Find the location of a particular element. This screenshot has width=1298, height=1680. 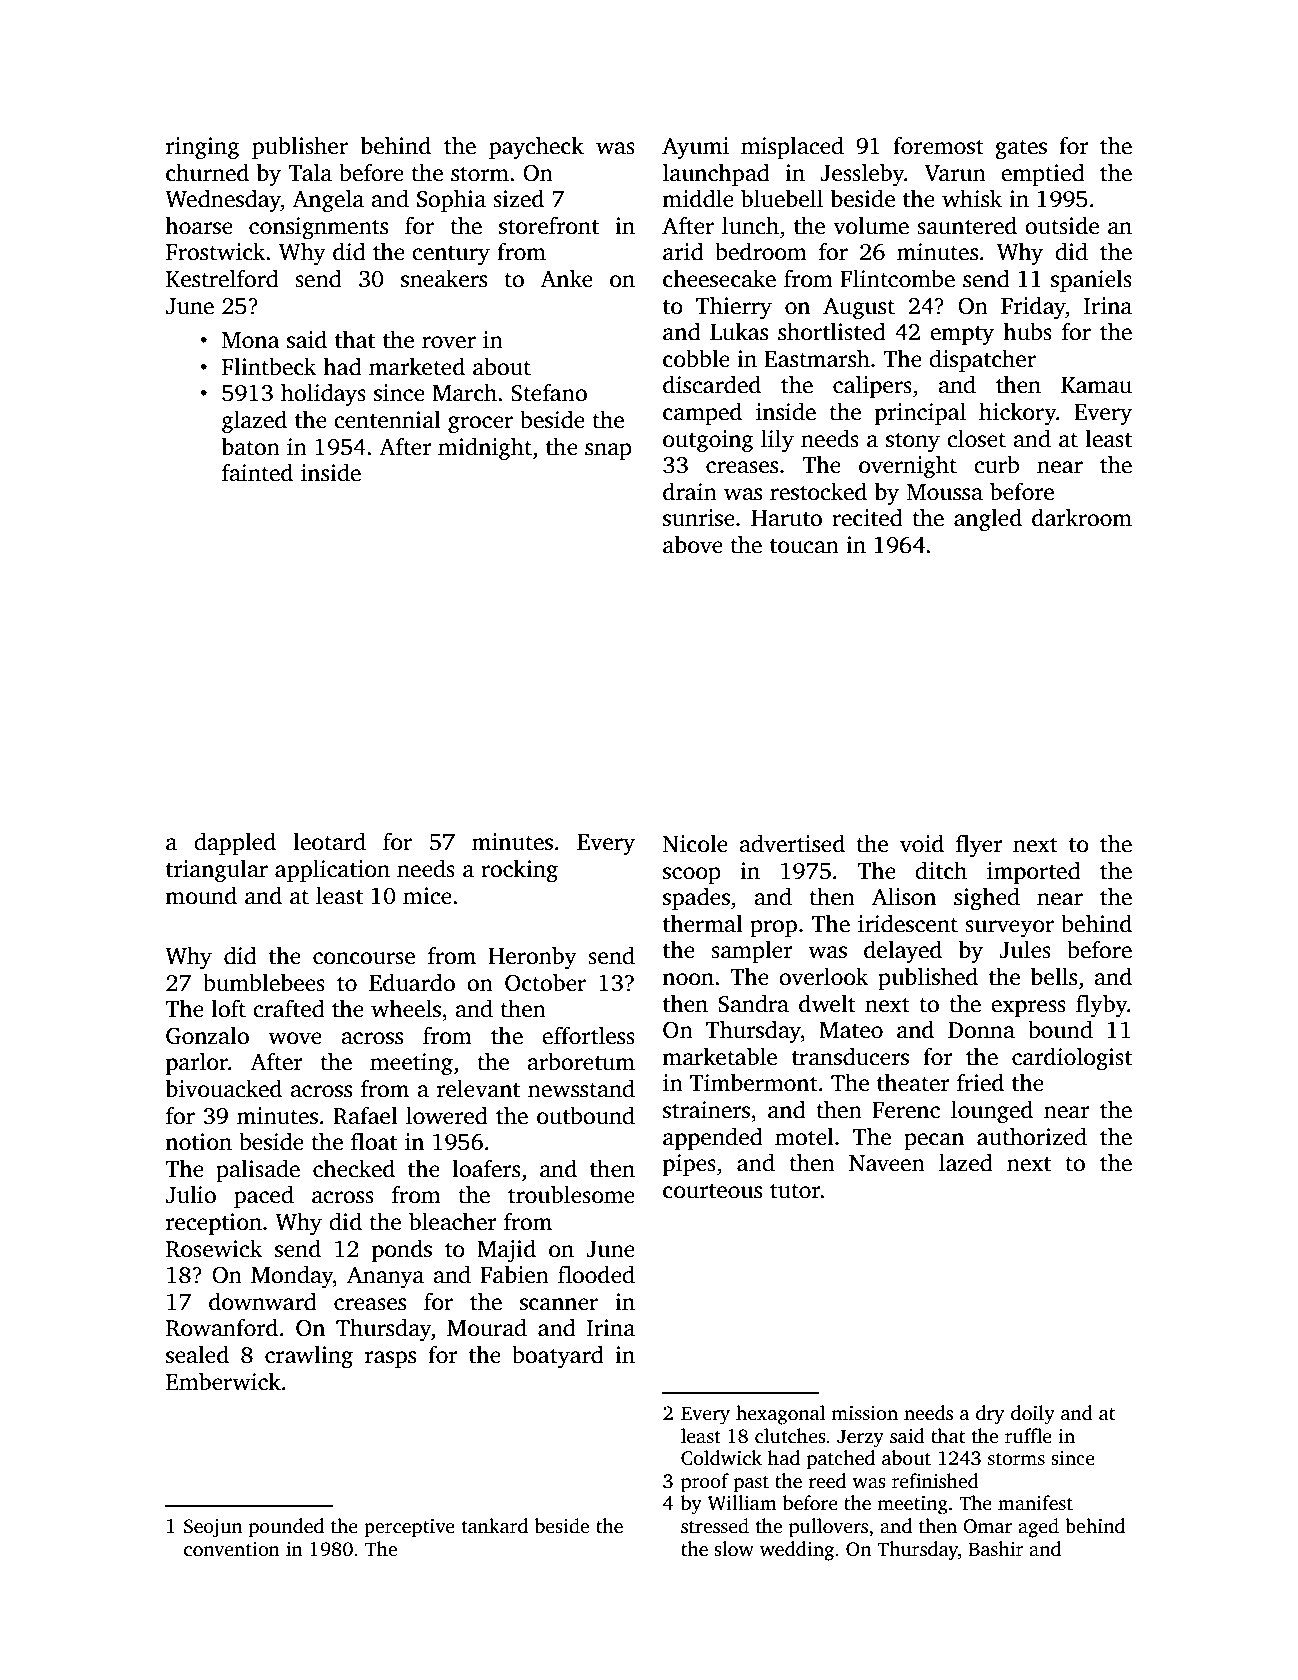

darkroom is located at coordinates (1082, 517).
